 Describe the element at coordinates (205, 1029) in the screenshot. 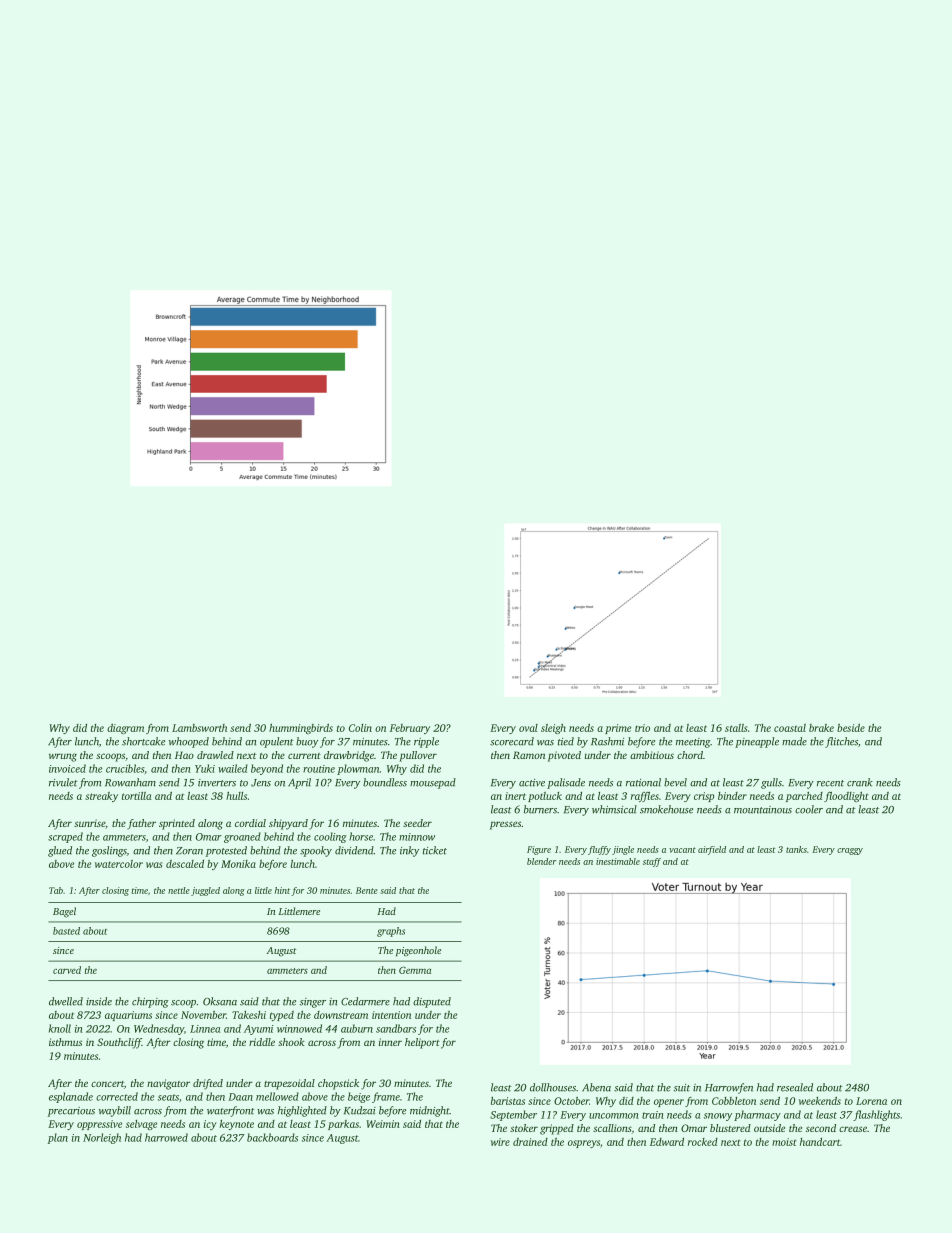

I see `Linnea` at that location.
